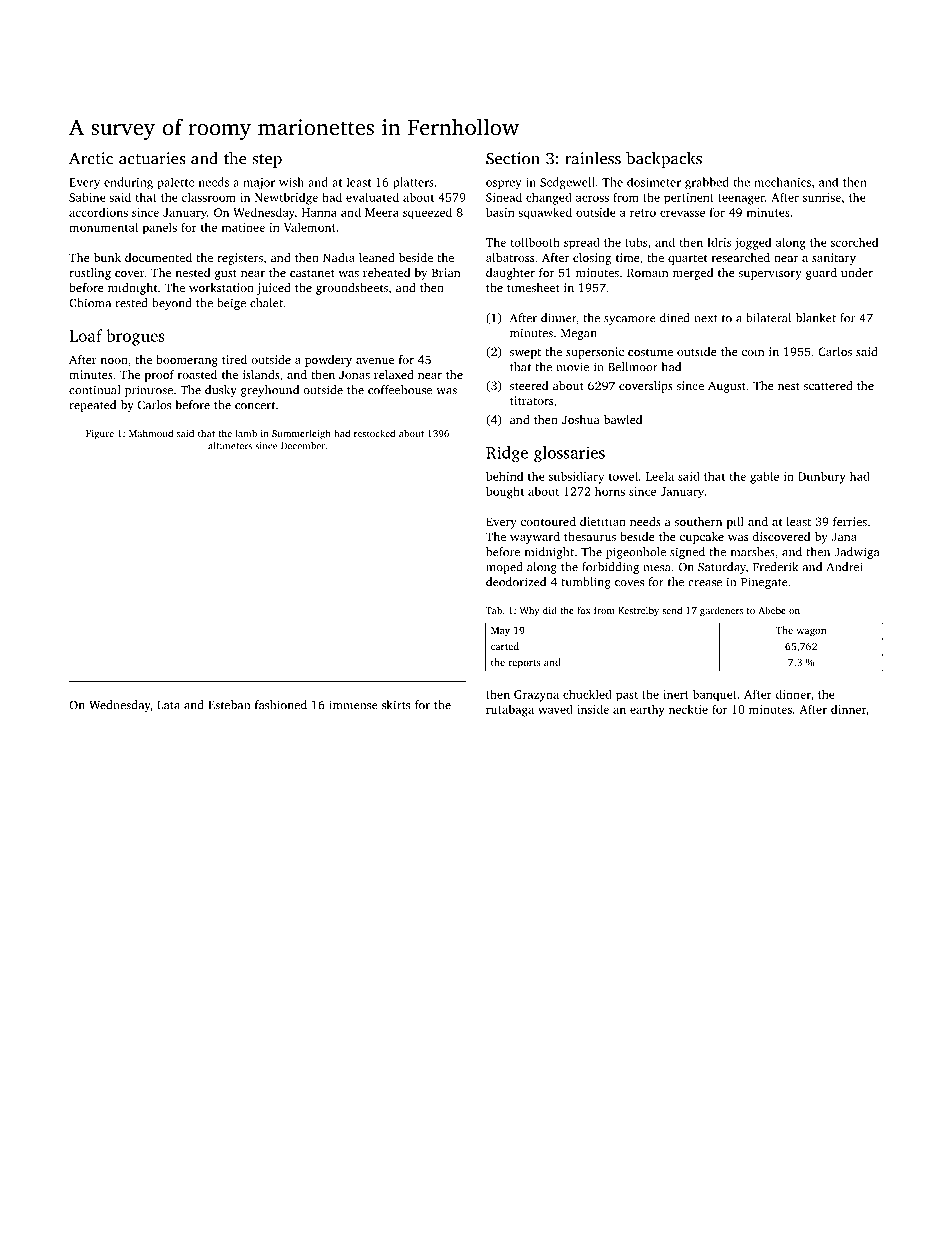 The width and height of the page is (952, 1233). Describe the element at coordinates (569, 454) in the page. I see `glossaries` at that location.
